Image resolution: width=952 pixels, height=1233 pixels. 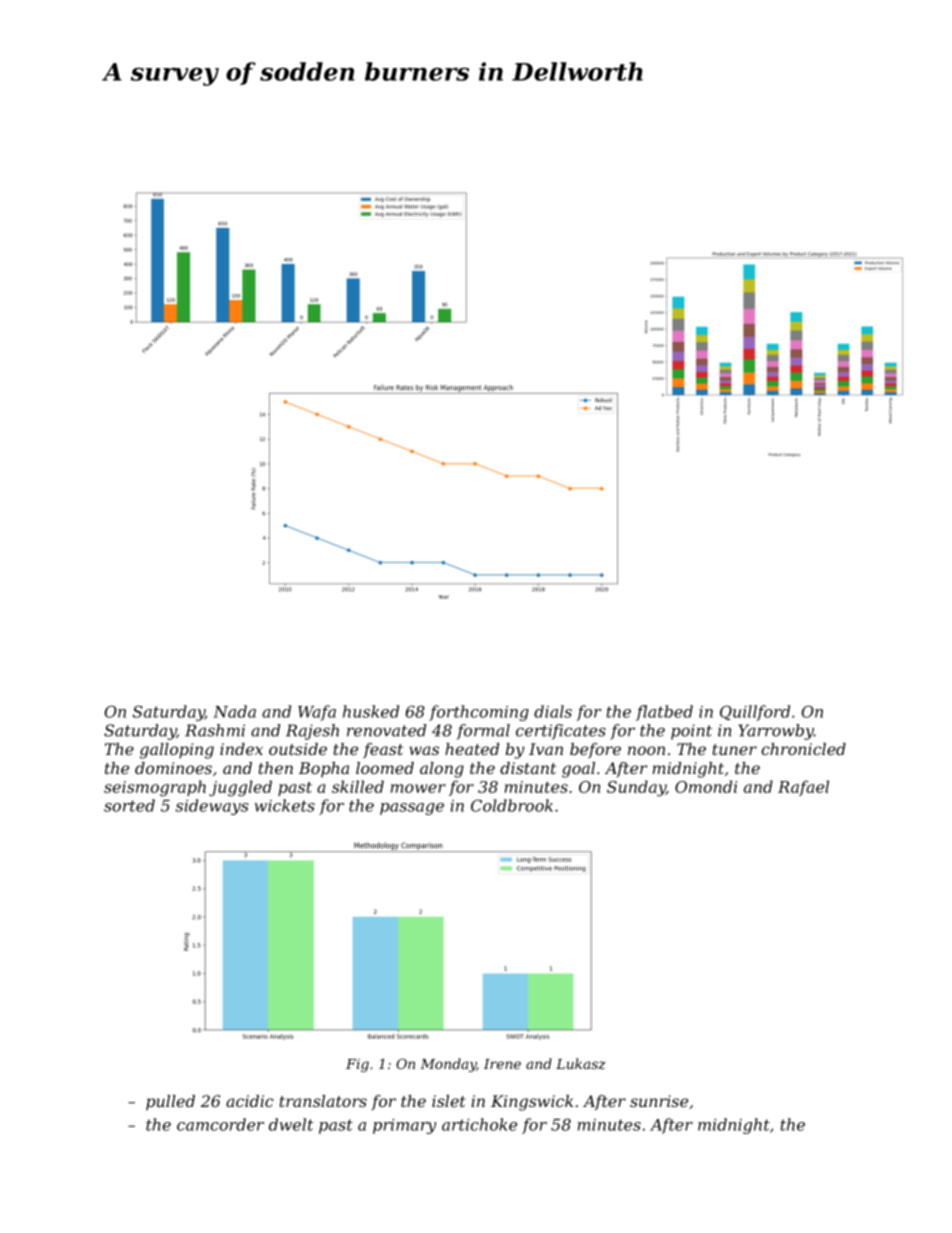 I want to click on passage, so click(x=412, y=809).
